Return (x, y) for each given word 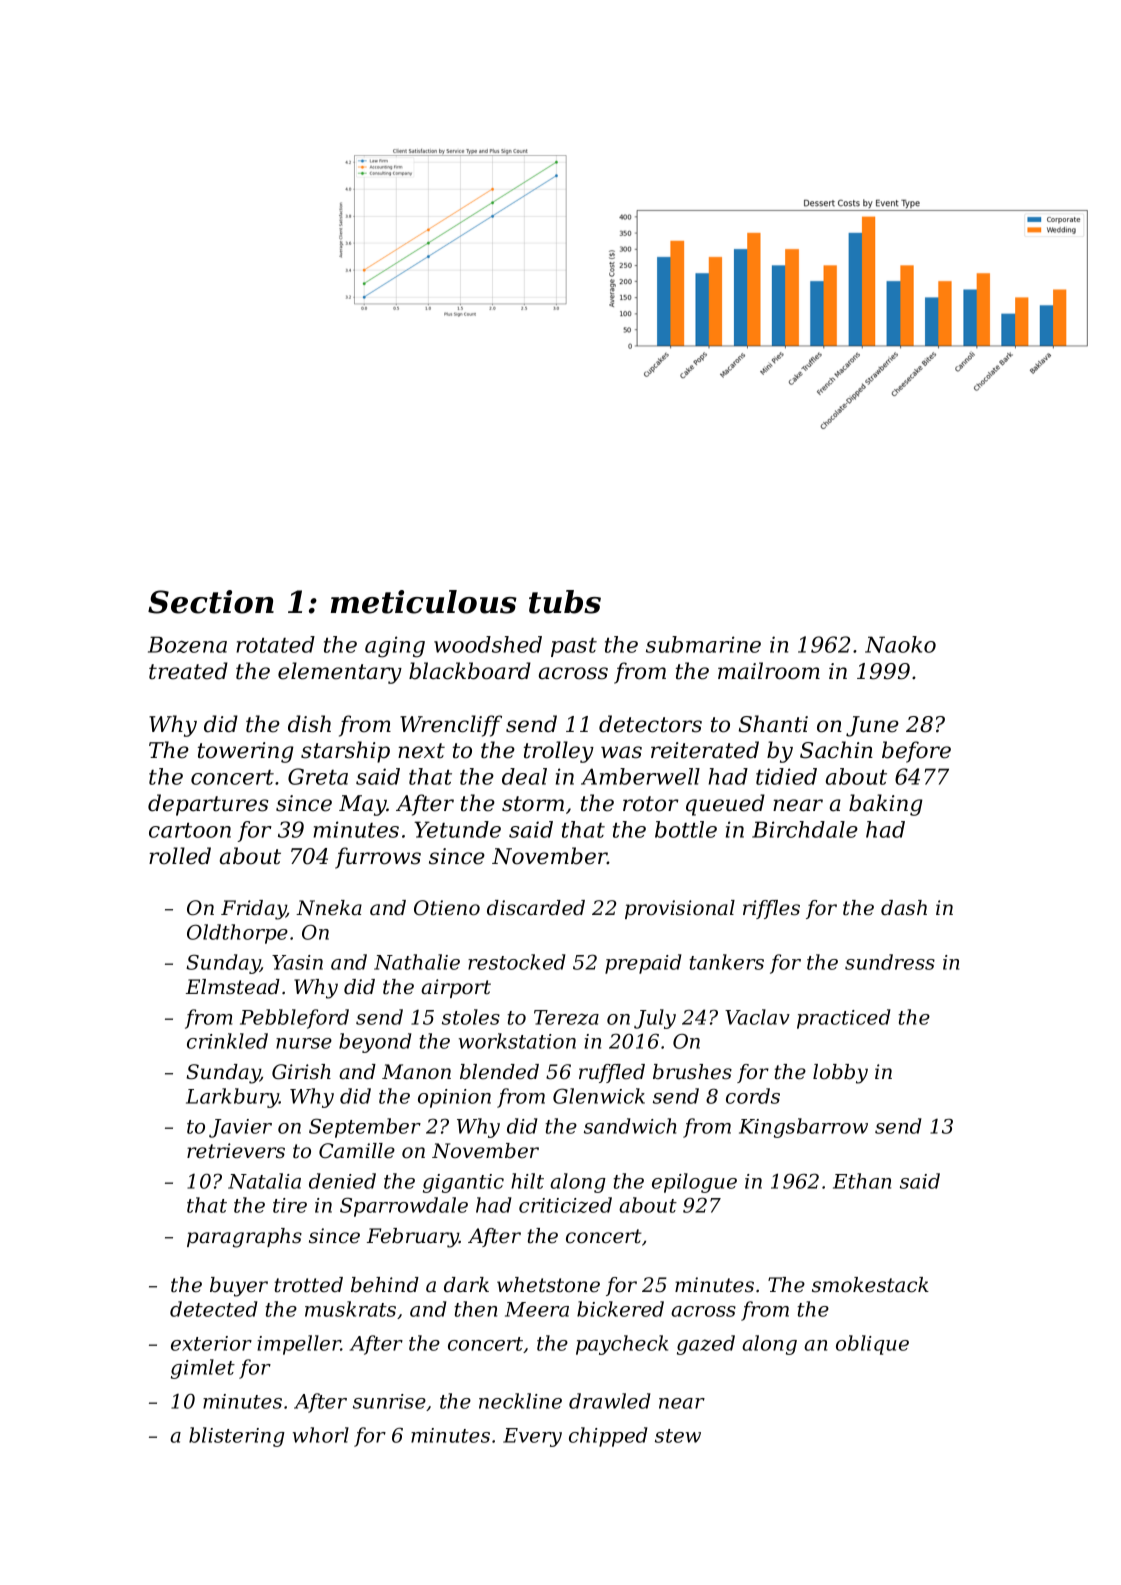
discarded (536, 908)
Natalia (264, 1181)
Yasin (297, 962)
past (574, 647)
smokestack (870, 1285)
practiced (843, 1019)
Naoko (900, 644)
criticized (565, 1205)
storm (533, 804)
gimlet (203, 1369)
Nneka (329, 908)
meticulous (424, 602)
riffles (771, 909)
